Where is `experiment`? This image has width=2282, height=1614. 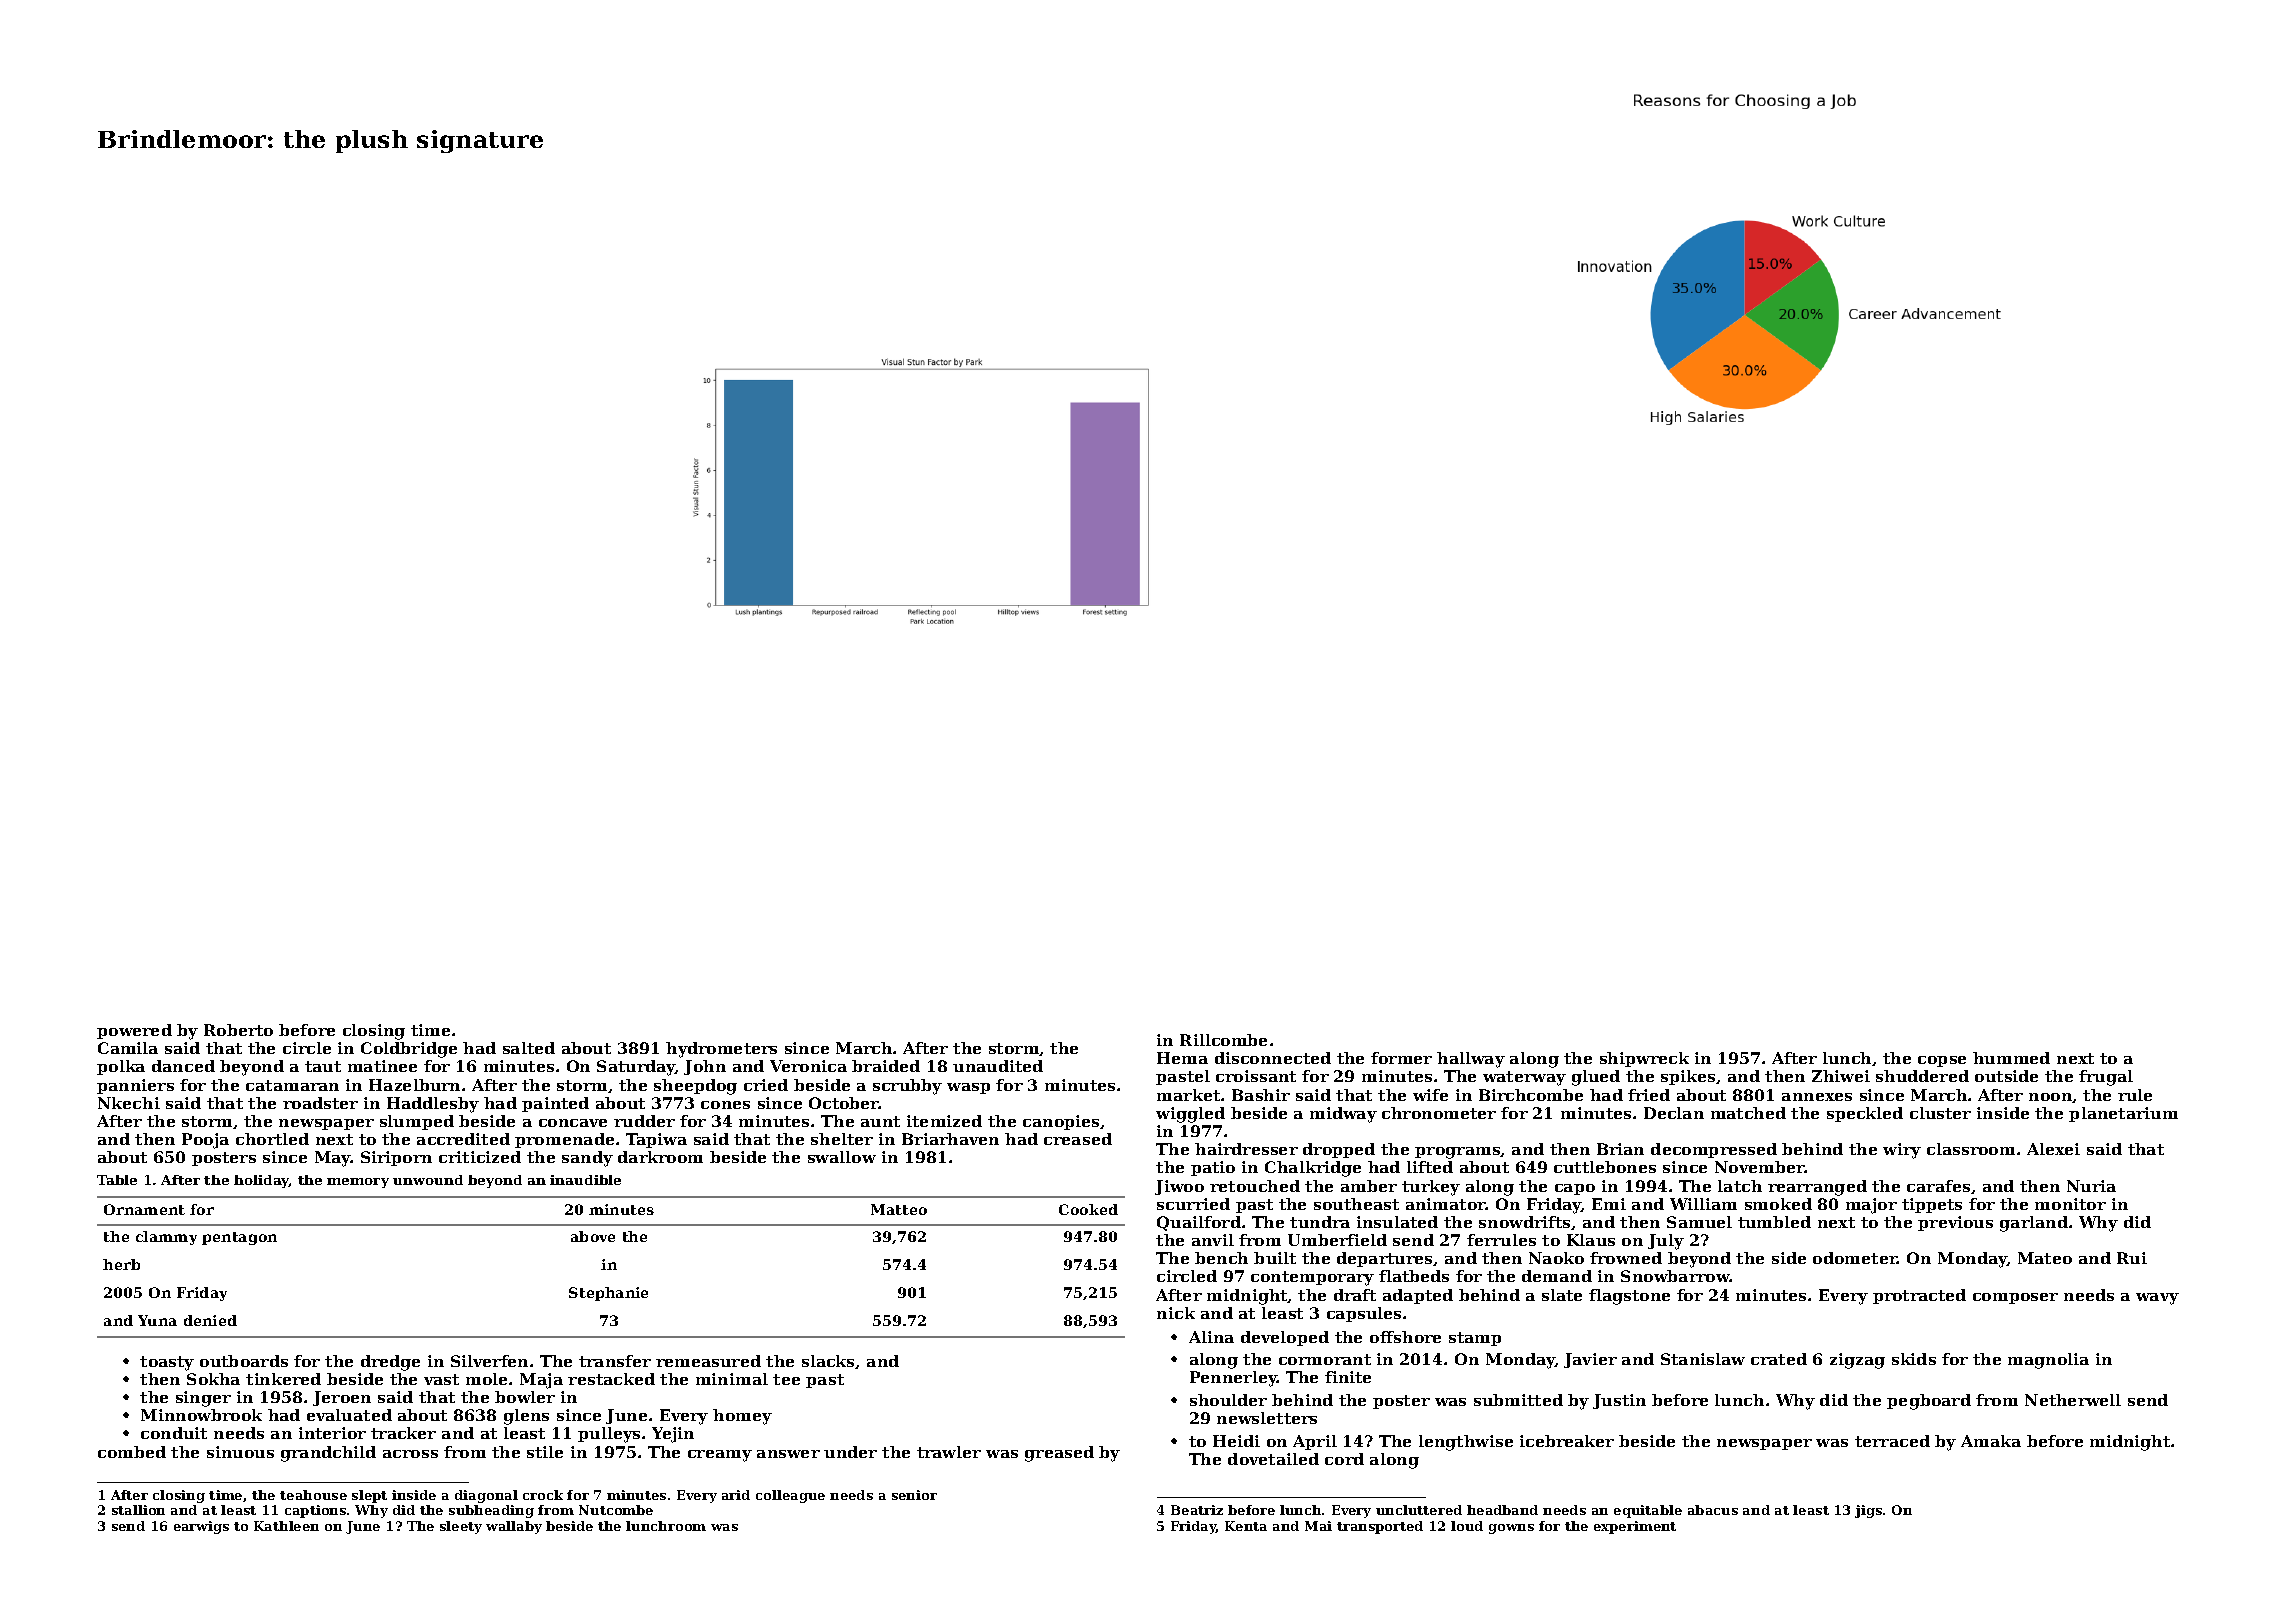 experiment is located at coordinates (1635, 1527).
